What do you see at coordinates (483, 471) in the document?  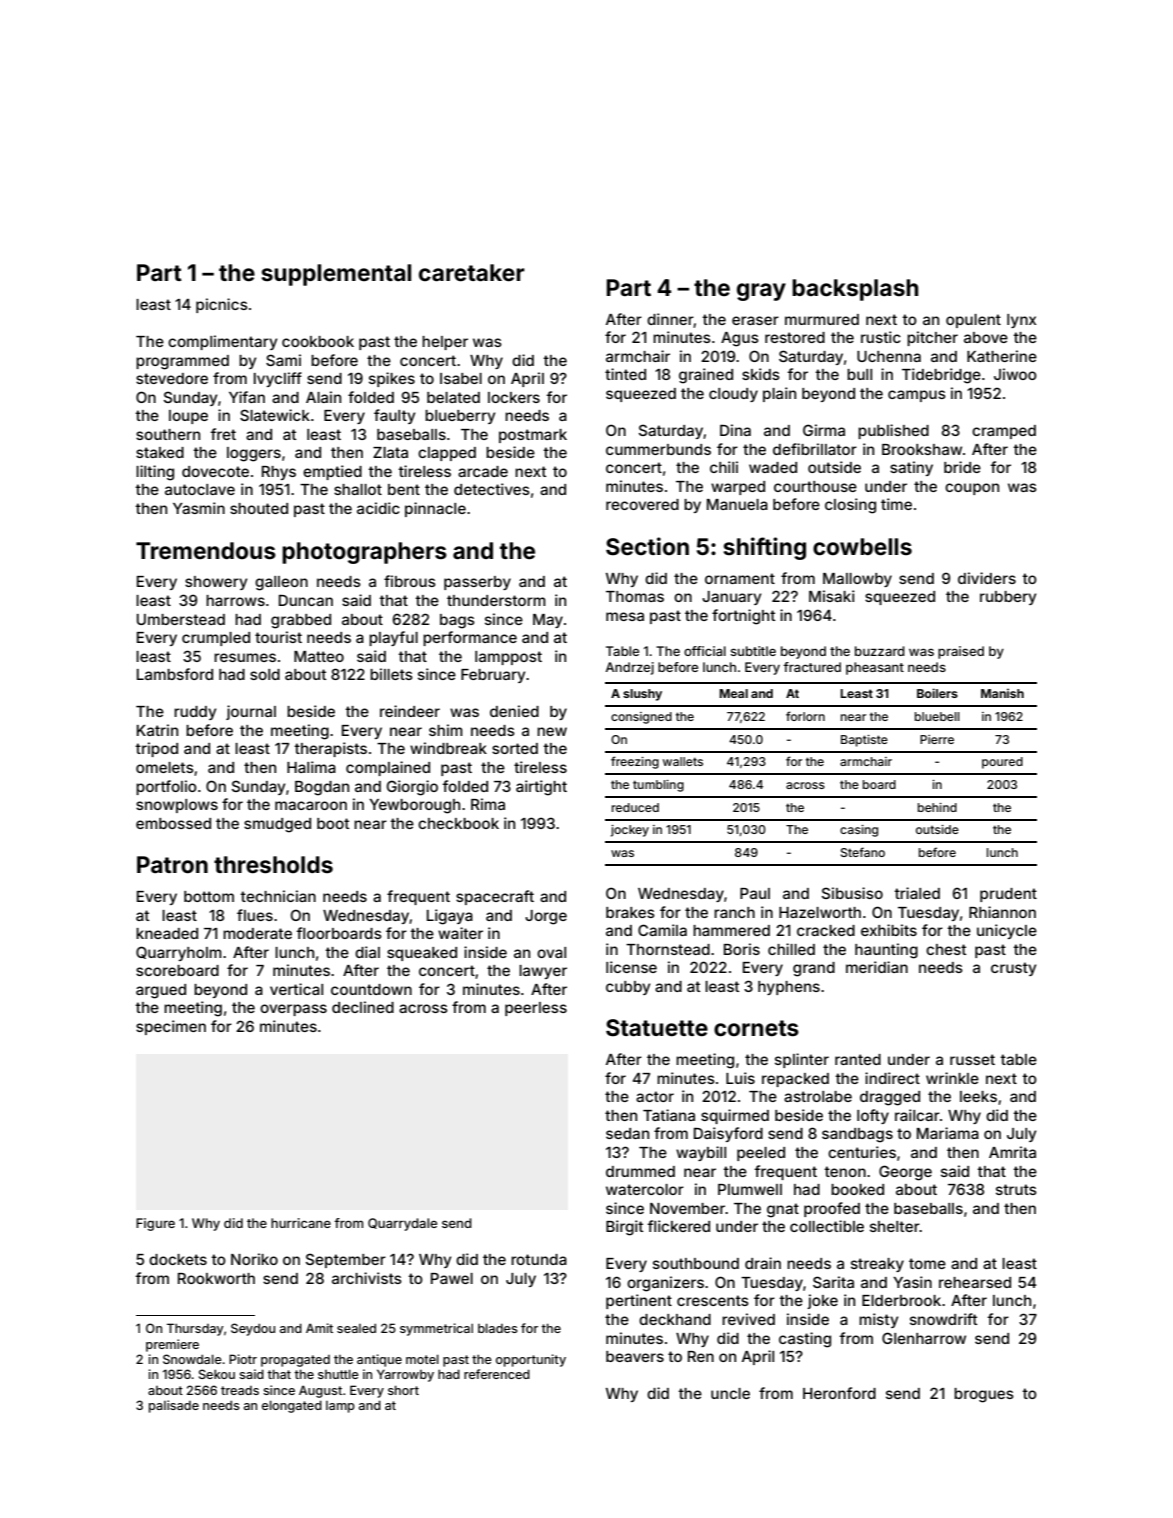 I see `arcade` at bounding box center [483, 471].
